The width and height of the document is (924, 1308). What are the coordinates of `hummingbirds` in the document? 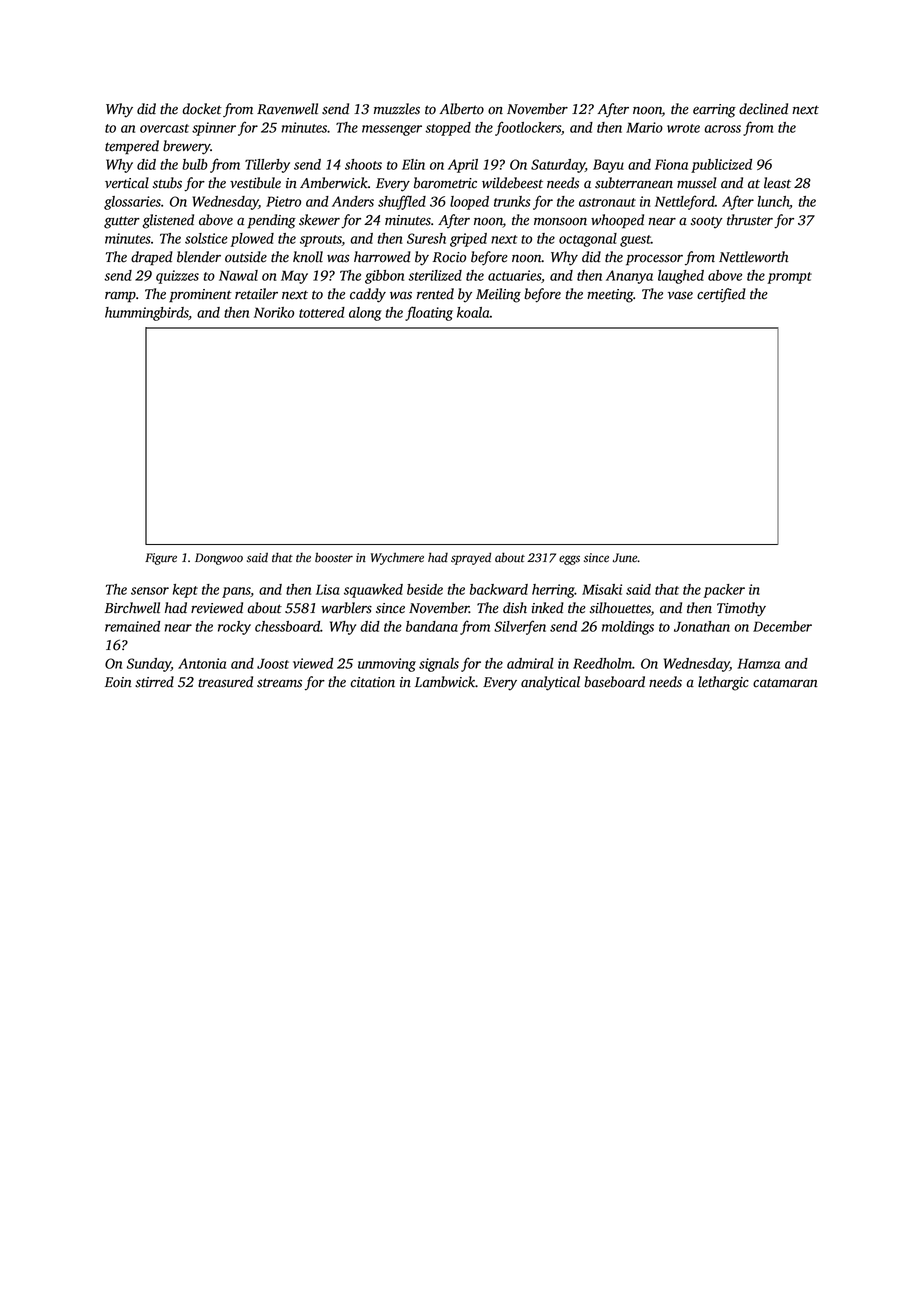 It's located at (146, 314).
